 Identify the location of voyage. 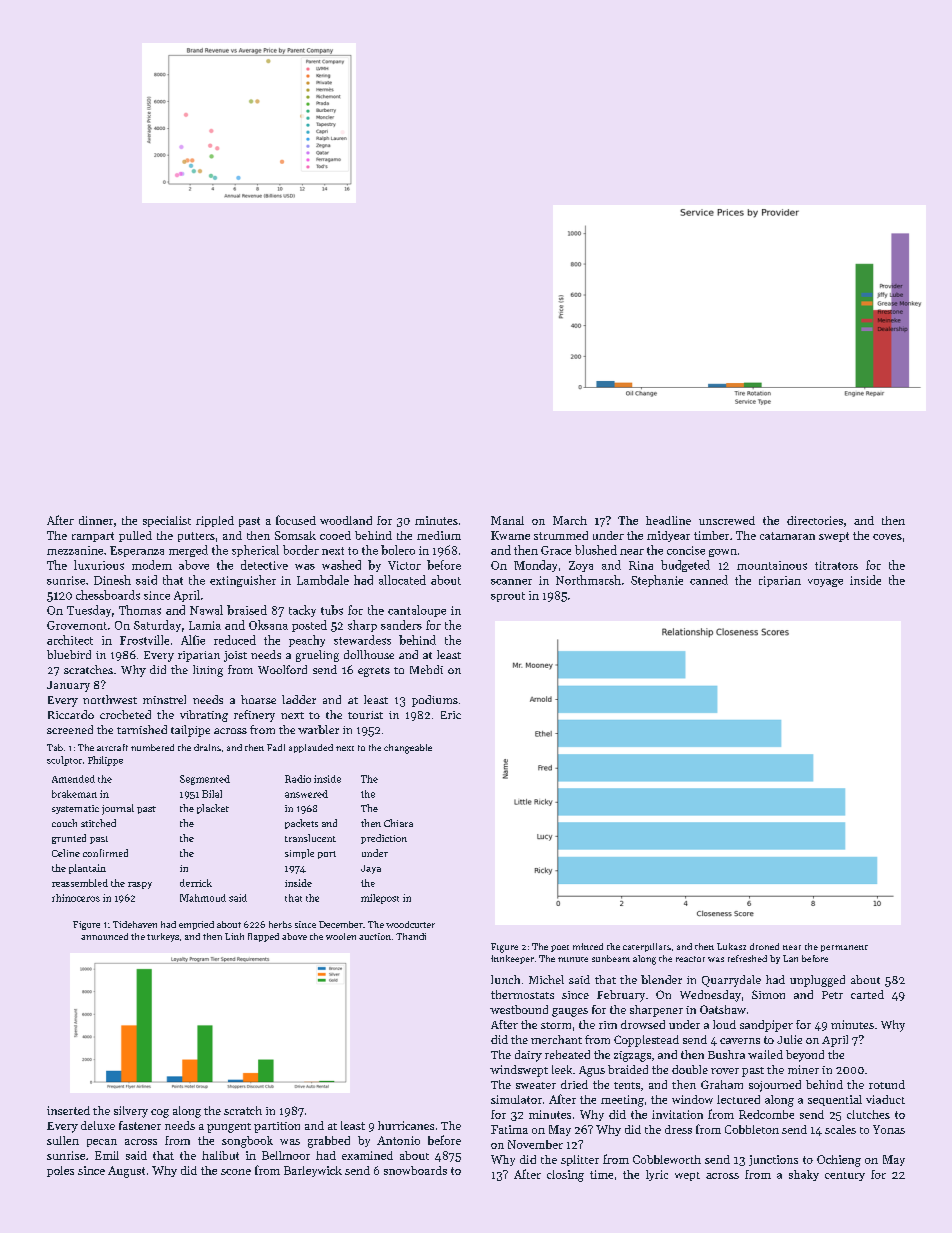
(825, 583).
